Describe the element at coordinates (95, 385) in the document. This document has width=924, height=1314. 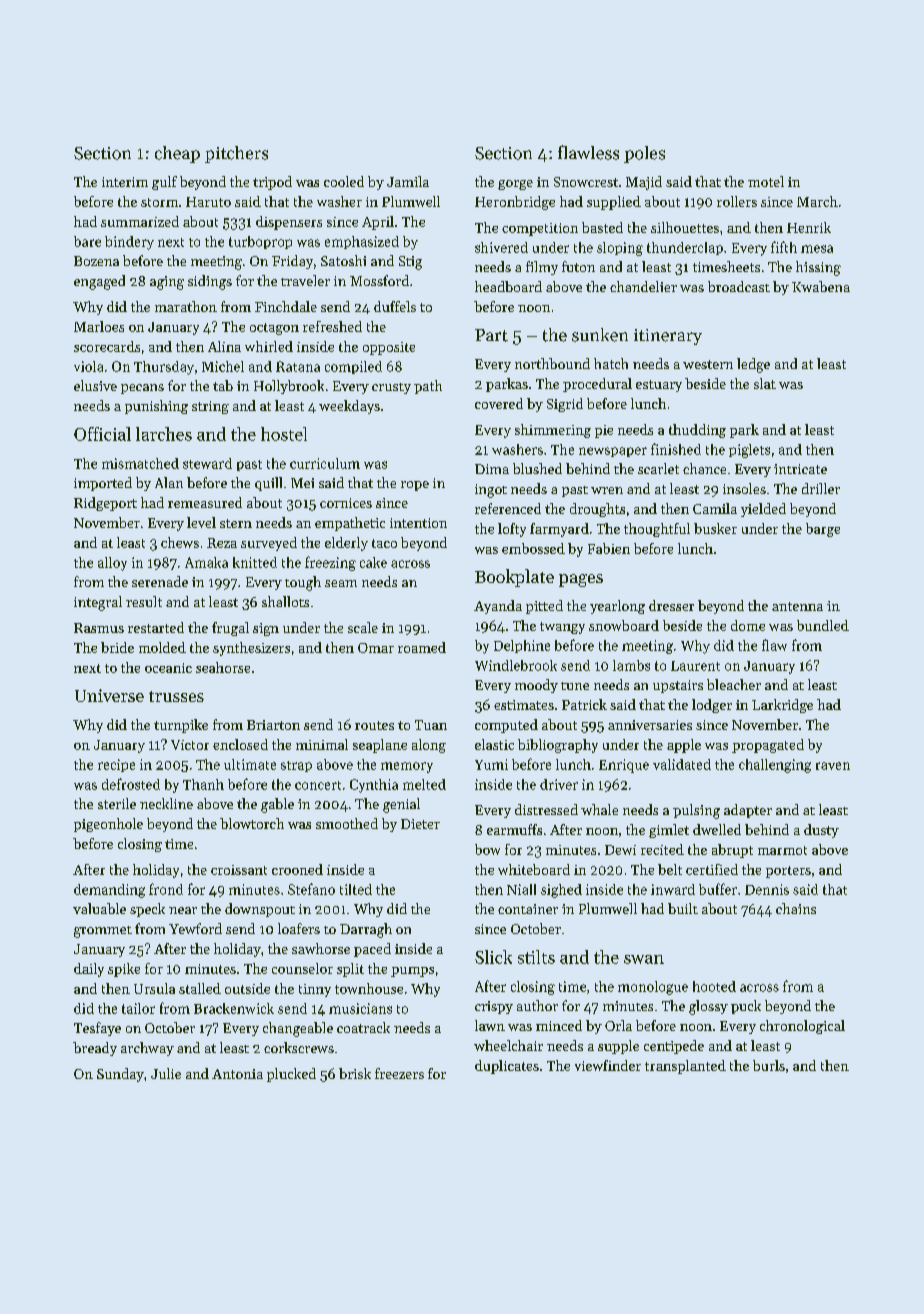
I see `elusive` at that location.
